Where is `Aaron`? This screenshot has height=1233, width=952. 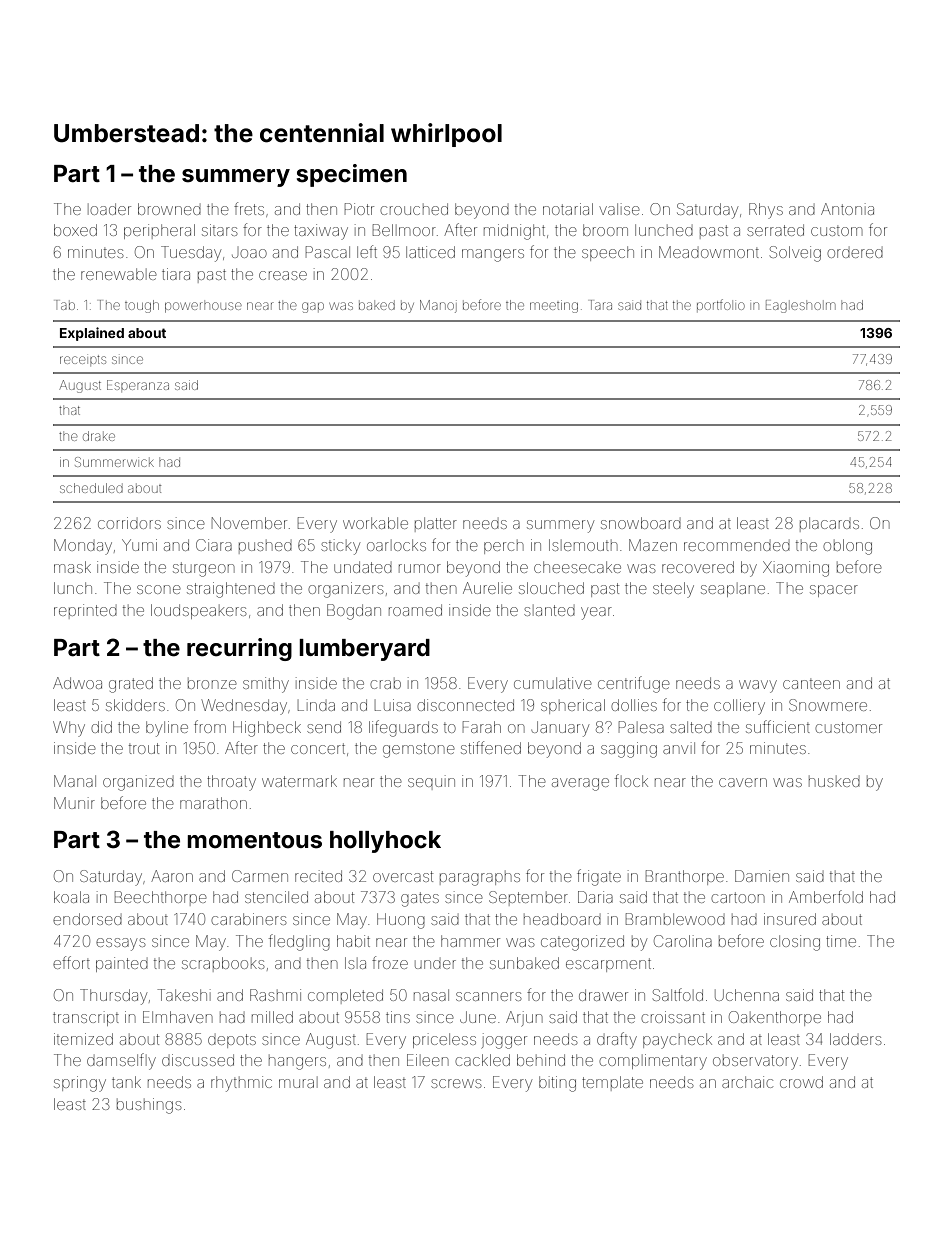 Aaron is located at coordinates (172, 876).
